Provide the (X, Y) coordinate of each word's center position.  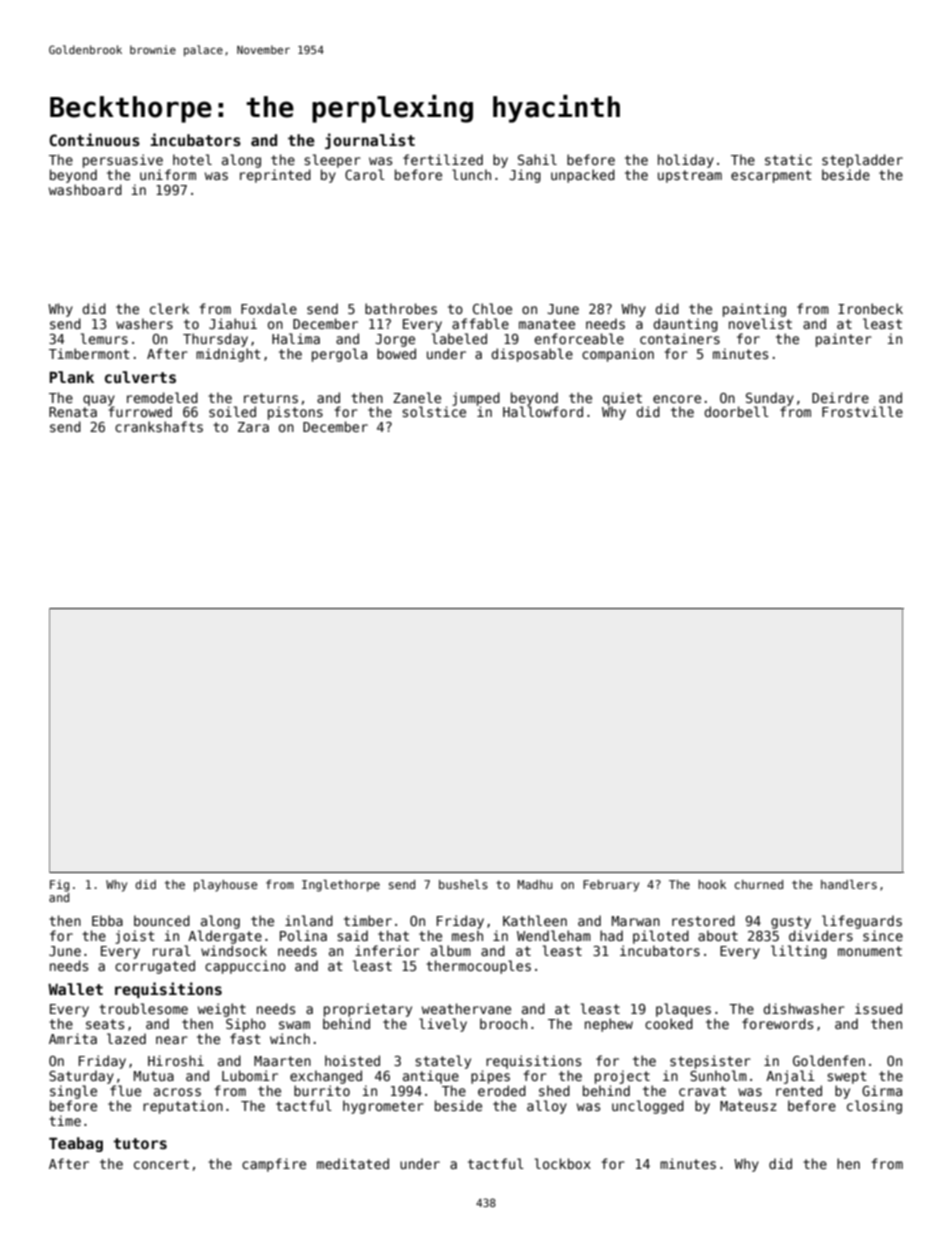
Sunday (770, 399)
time (65, 1120)
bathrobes (401, 308)
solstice (434, 411)
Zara (253, 427)
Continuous (94, 139)
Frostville (862, 411)
